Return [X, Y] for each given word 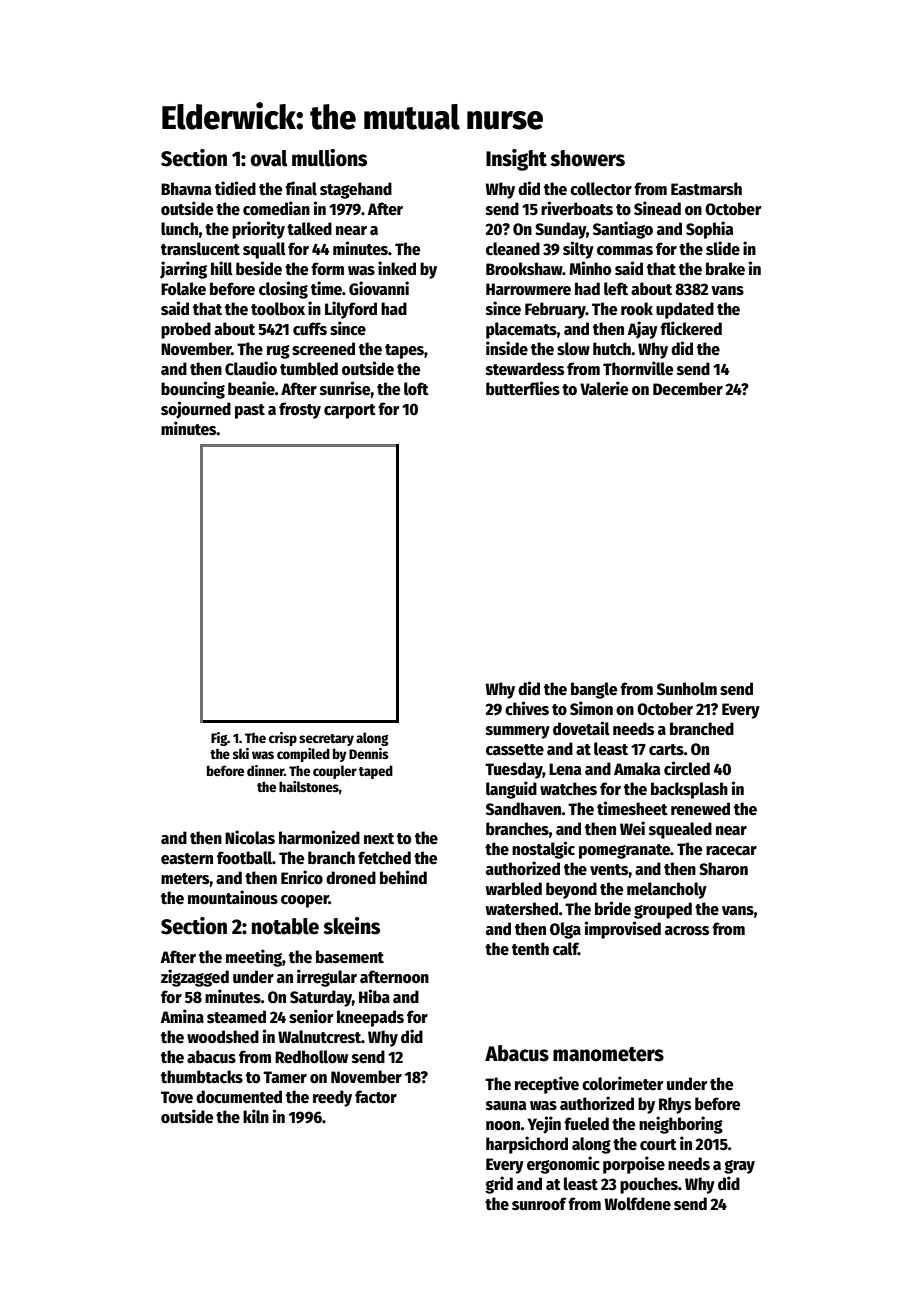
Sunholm [687, 689]
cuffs [310, 329]
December [688, 389]
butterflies [523, 388]
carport [350, 411]
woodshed [223, 1037]
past [250, 411]
